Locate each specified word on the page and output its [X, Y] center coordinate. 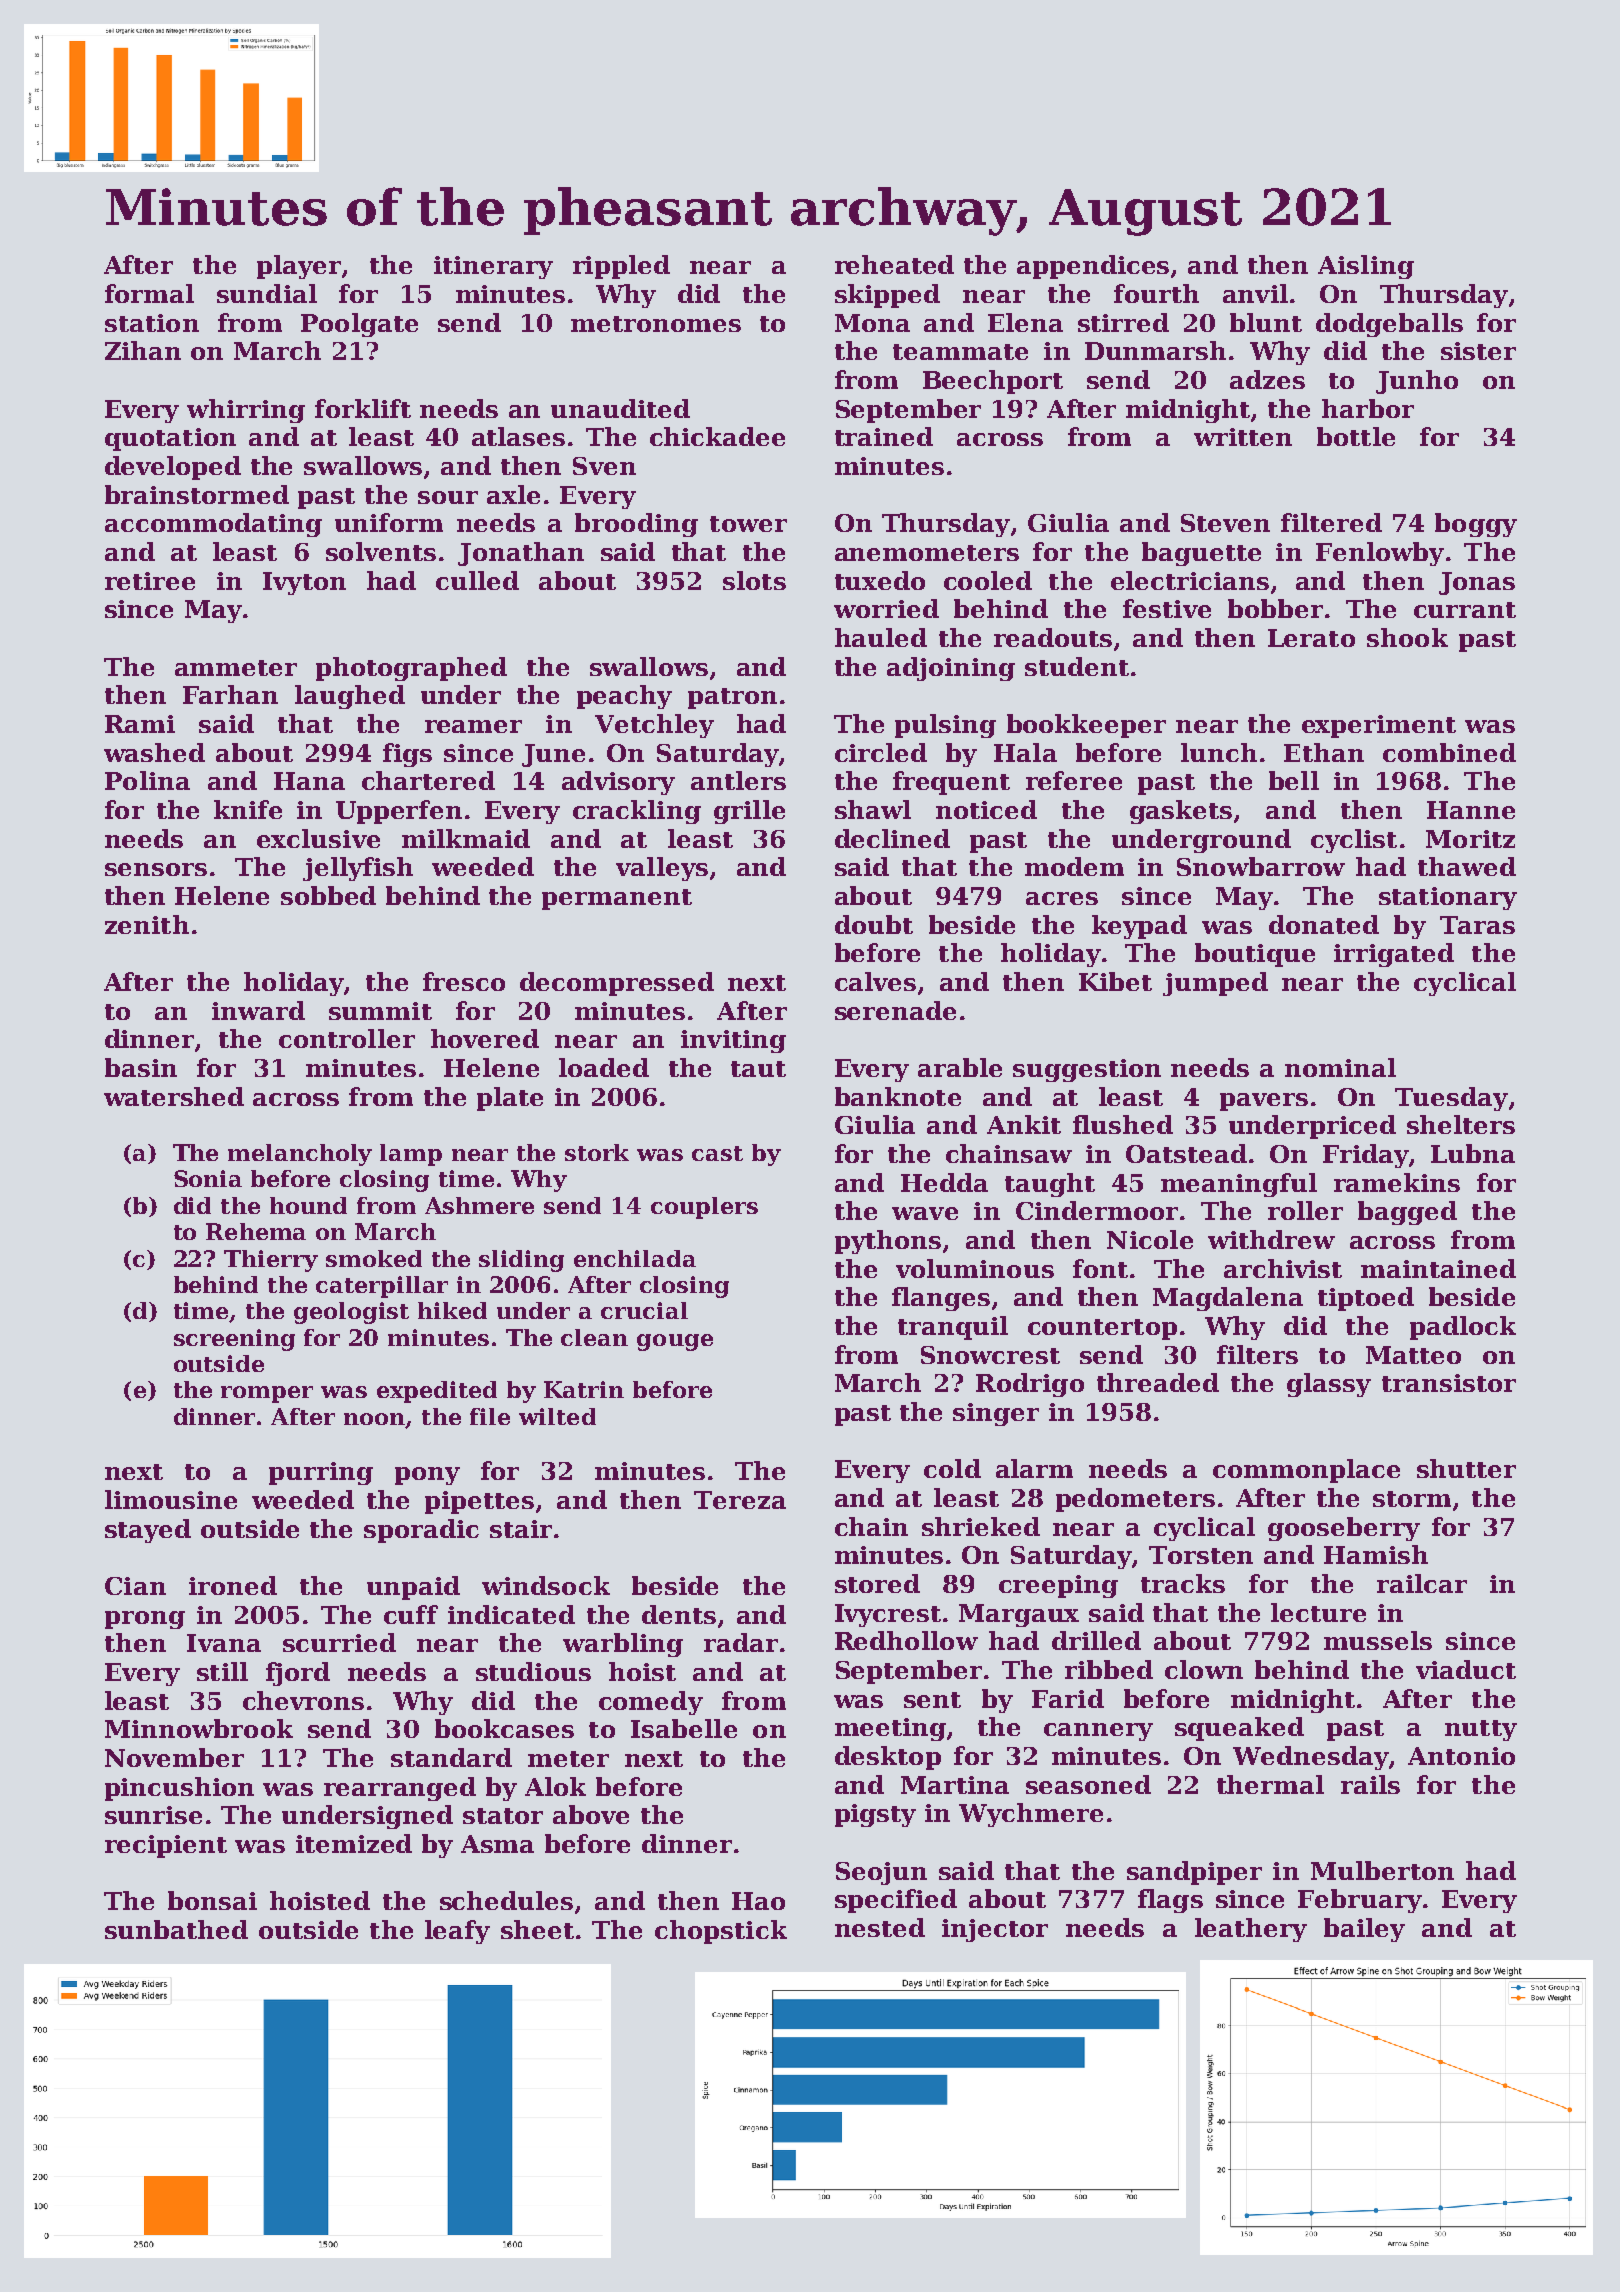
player [299, 267]
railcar [1422, 1583]
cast [717, 1153]
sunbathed [176, 1929]
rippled [621, 267]
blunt [1266, 322]
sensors [156, 869]
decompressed [617, 984]
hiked [452, 1310]
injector [995, 1930]
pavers [1264, 1102]
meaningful [1239, 1185]
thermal [1270, 1784]
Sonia [208, 1178]
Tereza [740, 1500]
